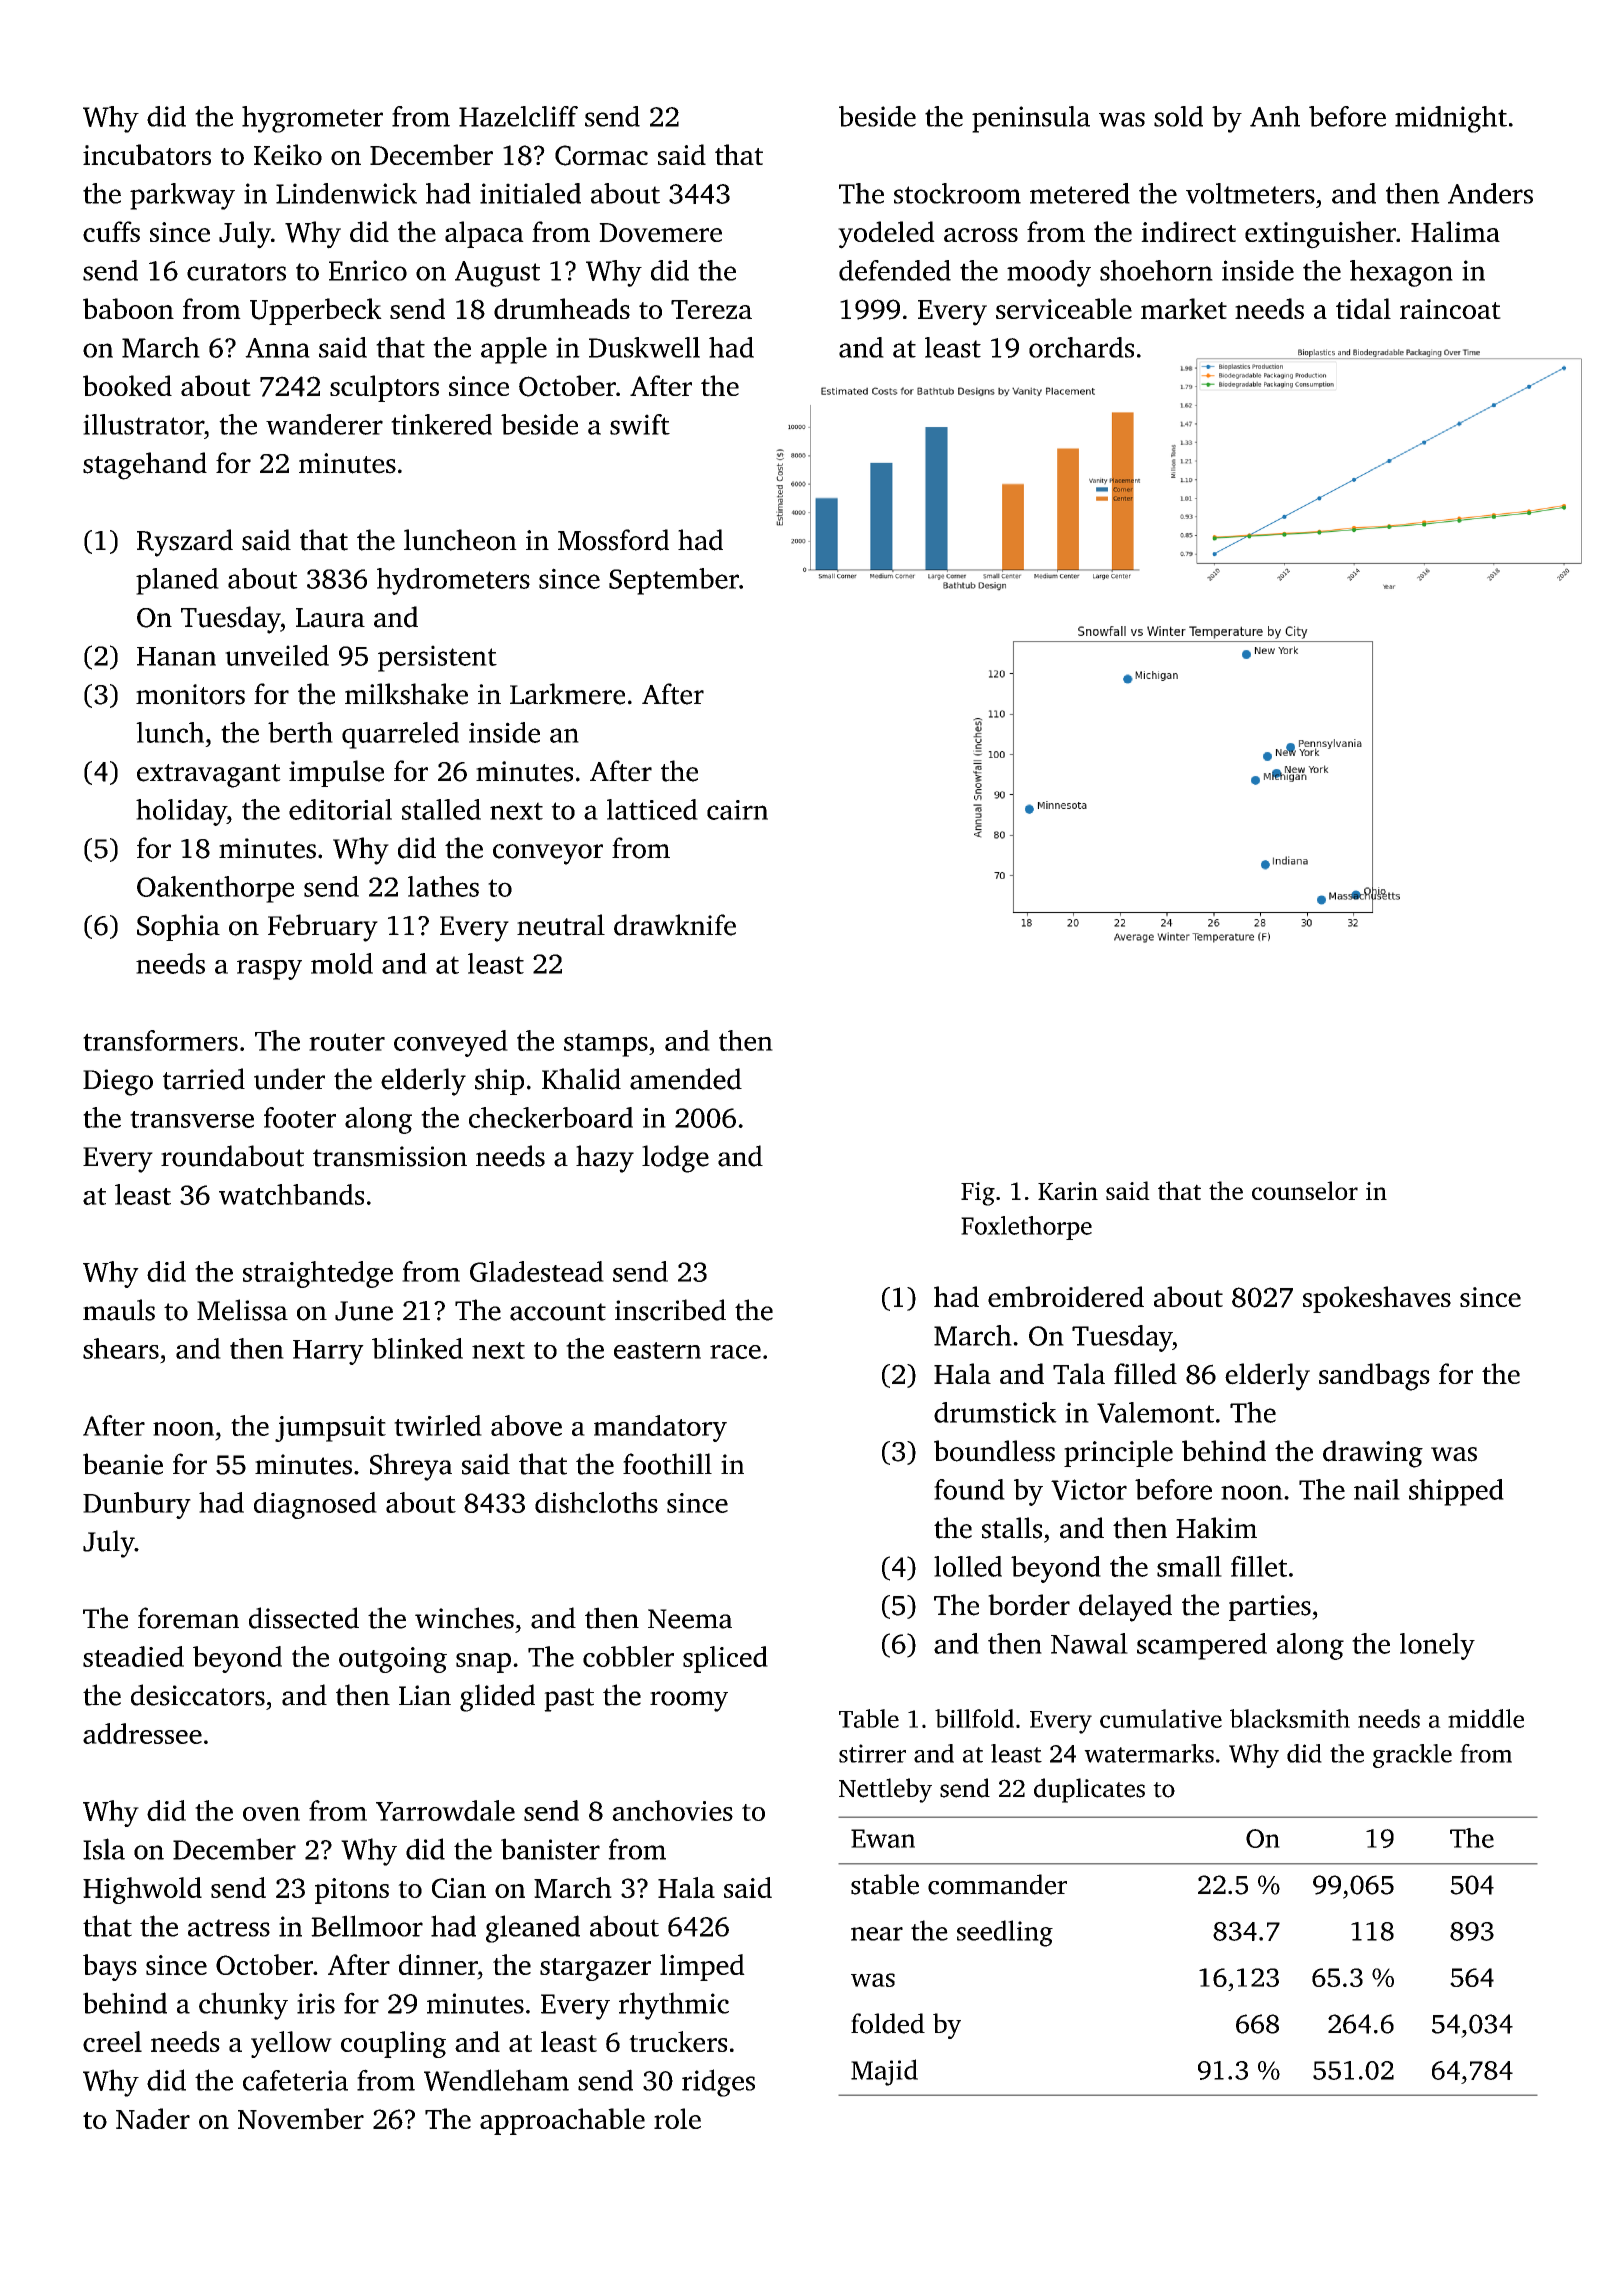 This page has height=2292, width=1620. Describe the element at coordinates (1374, 1377) in the page. I see `sandbags` at that location.
